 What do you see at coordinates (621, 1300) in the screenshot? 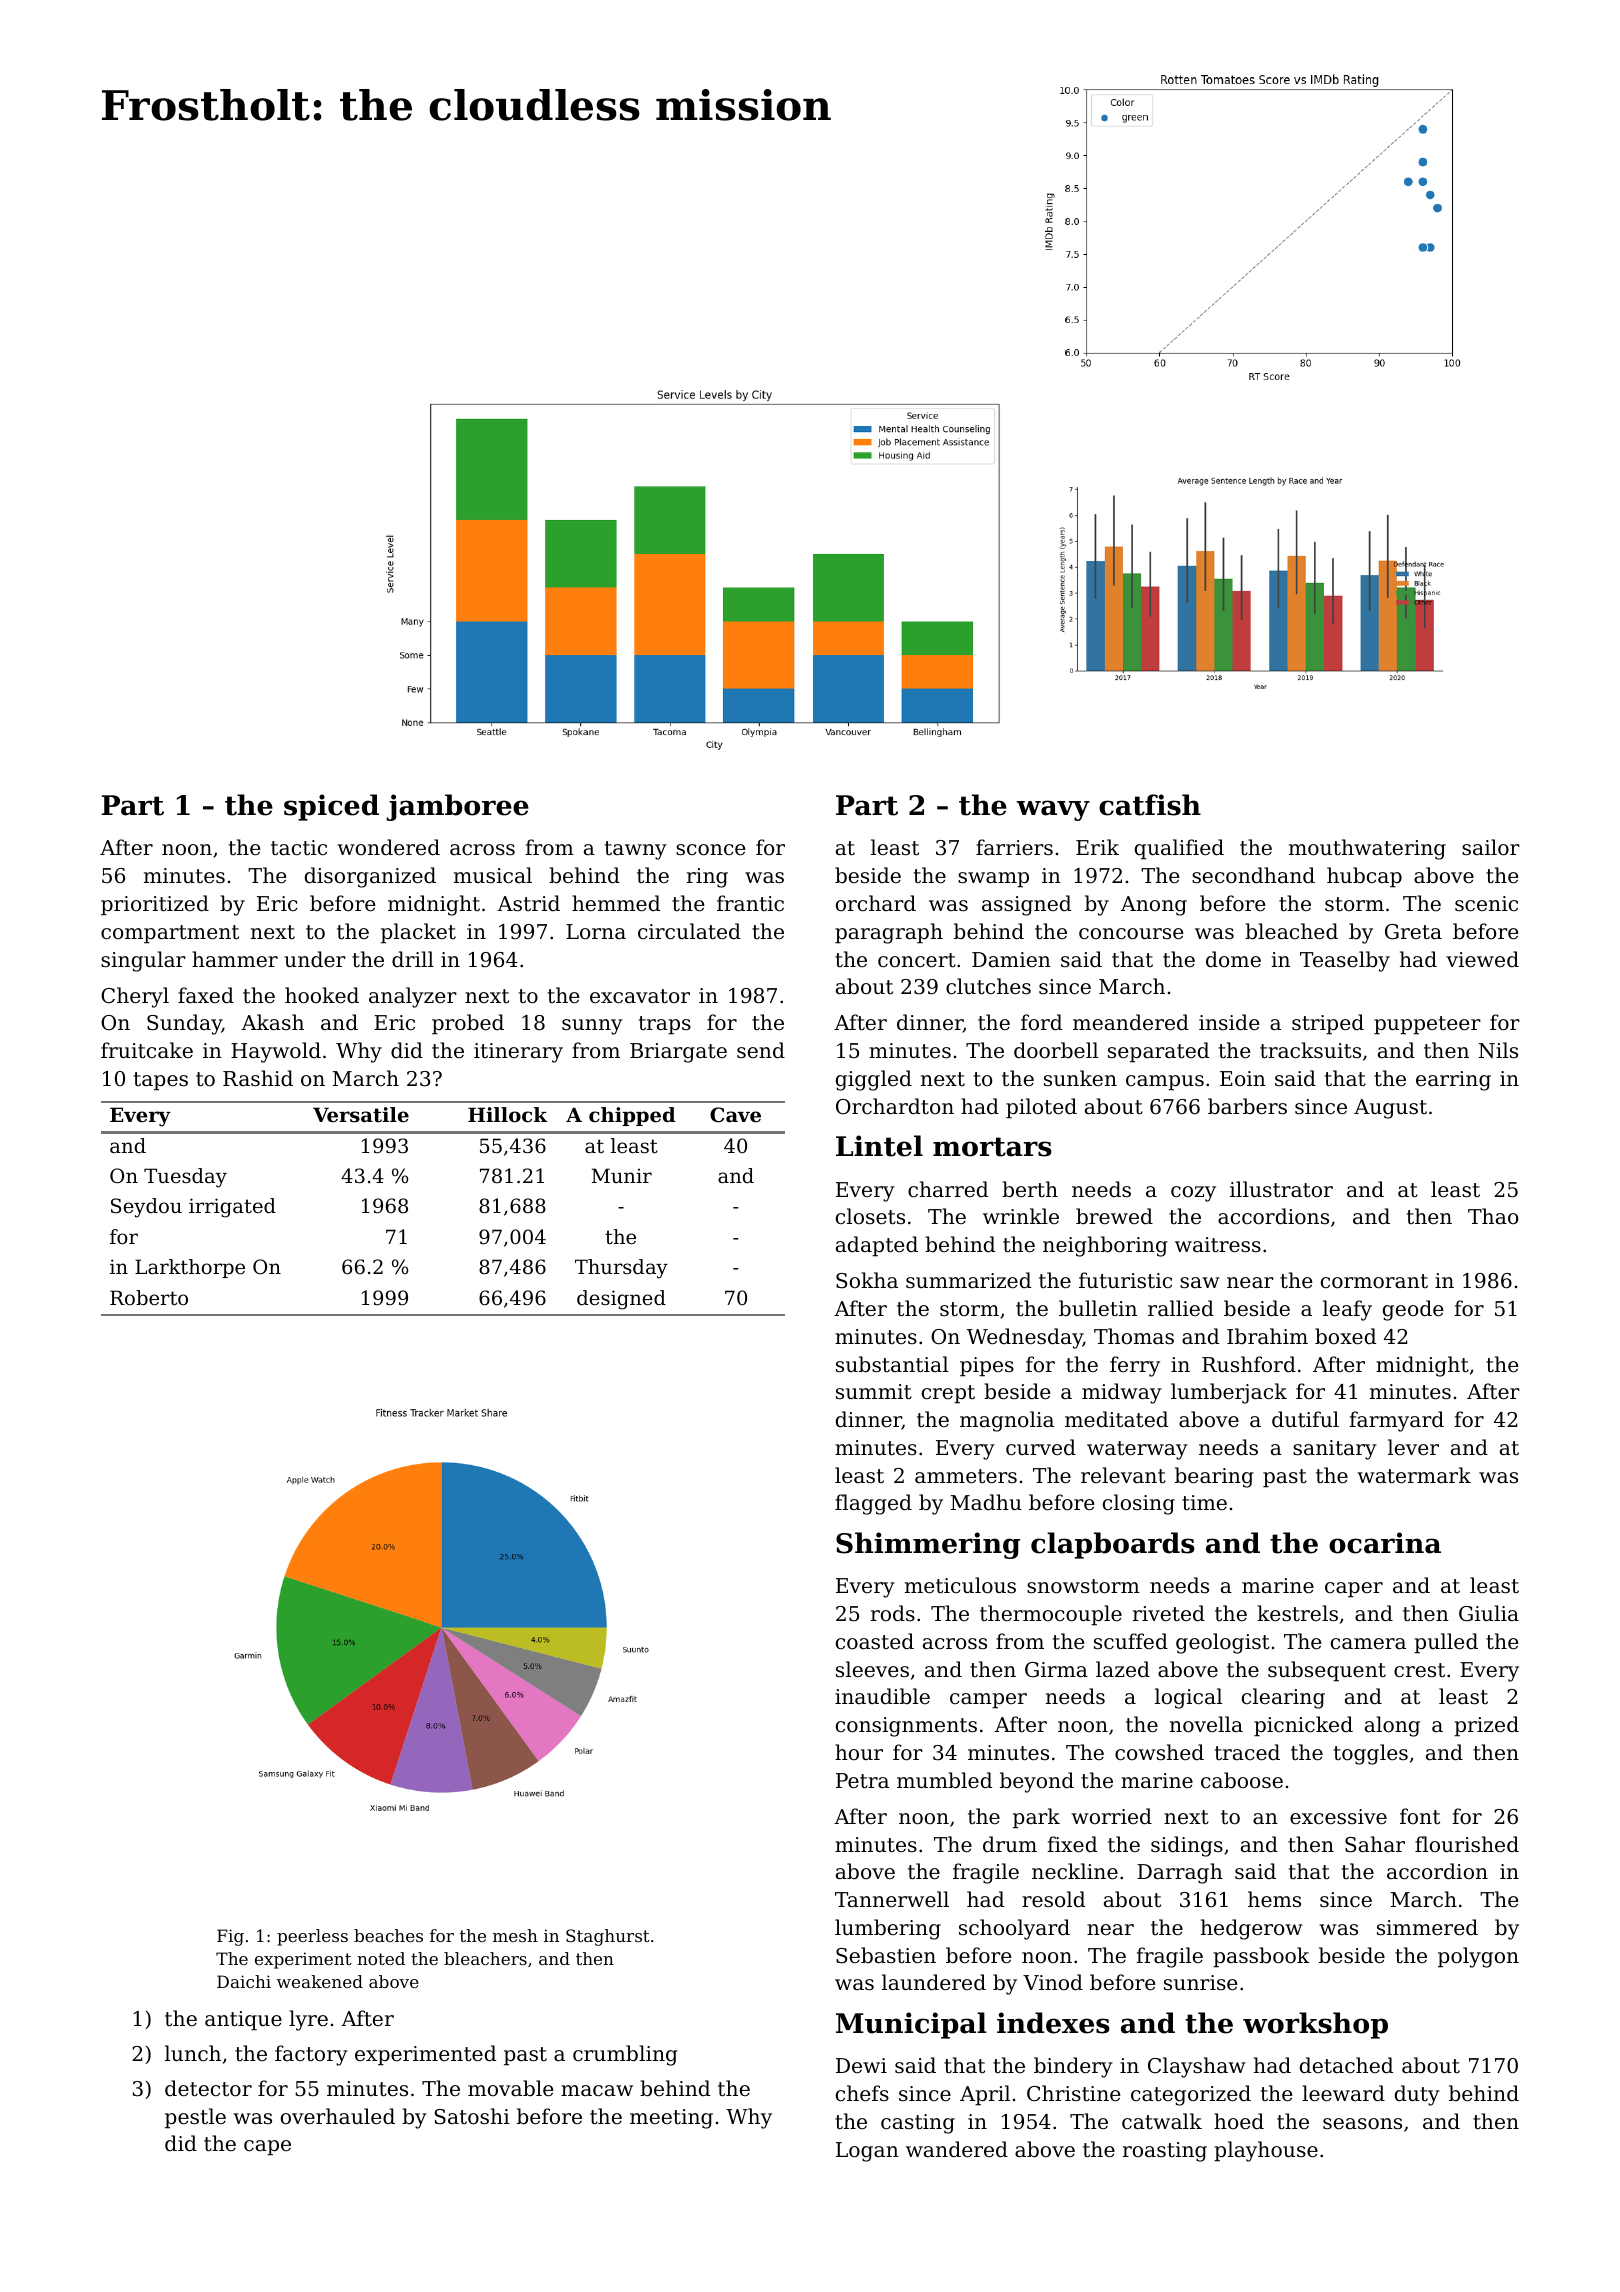
I see `designed` at bounding box center [621, 1300].
